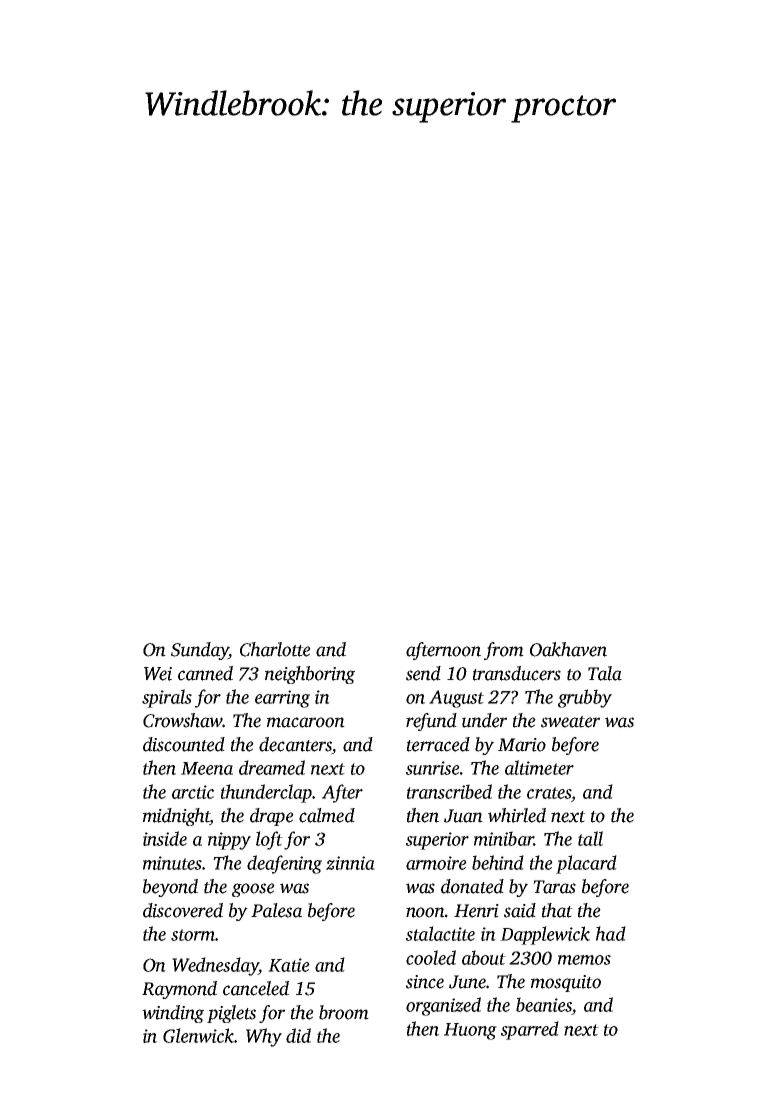 This screenshot has width=783, height=1111. What do you see at coordinates (570, 722) in the screenshot?
I see `sweater` at bounding box center [570, 722].
